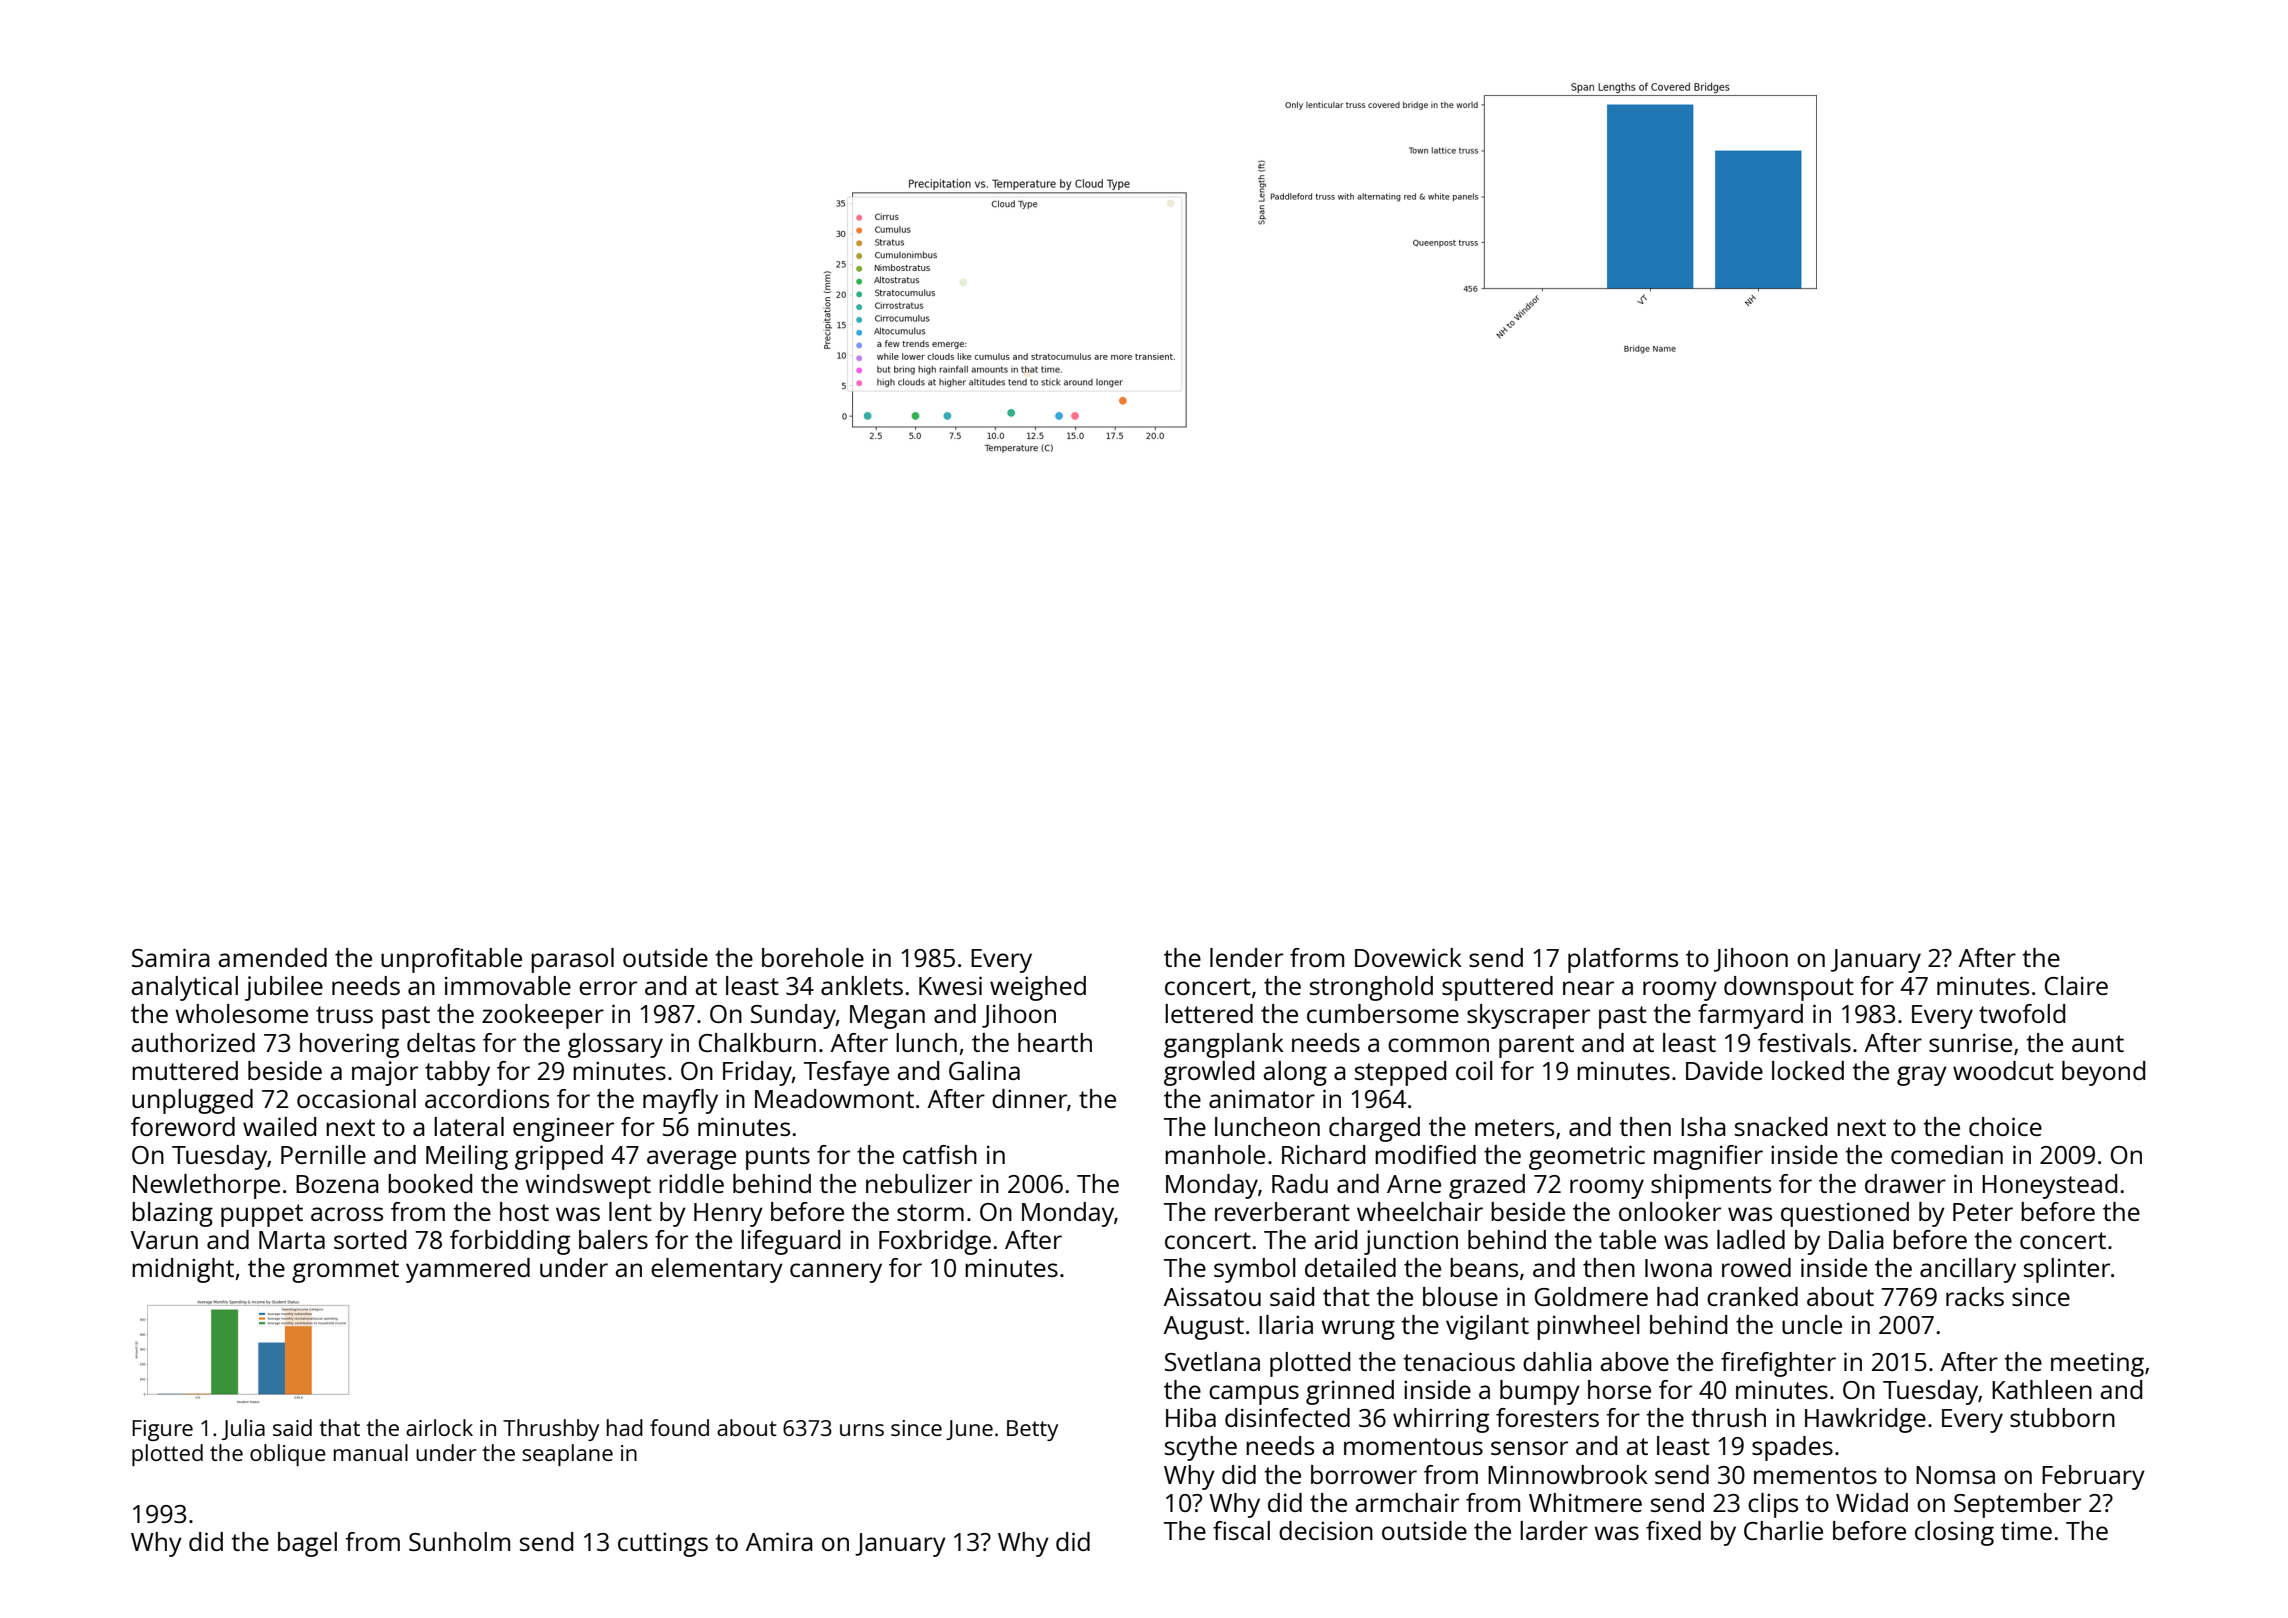 The image size is (2288, 1618). What do you see at coordinates (288, 1455) in the document?
I see `oblique` at bounding box center [288, 1455].
